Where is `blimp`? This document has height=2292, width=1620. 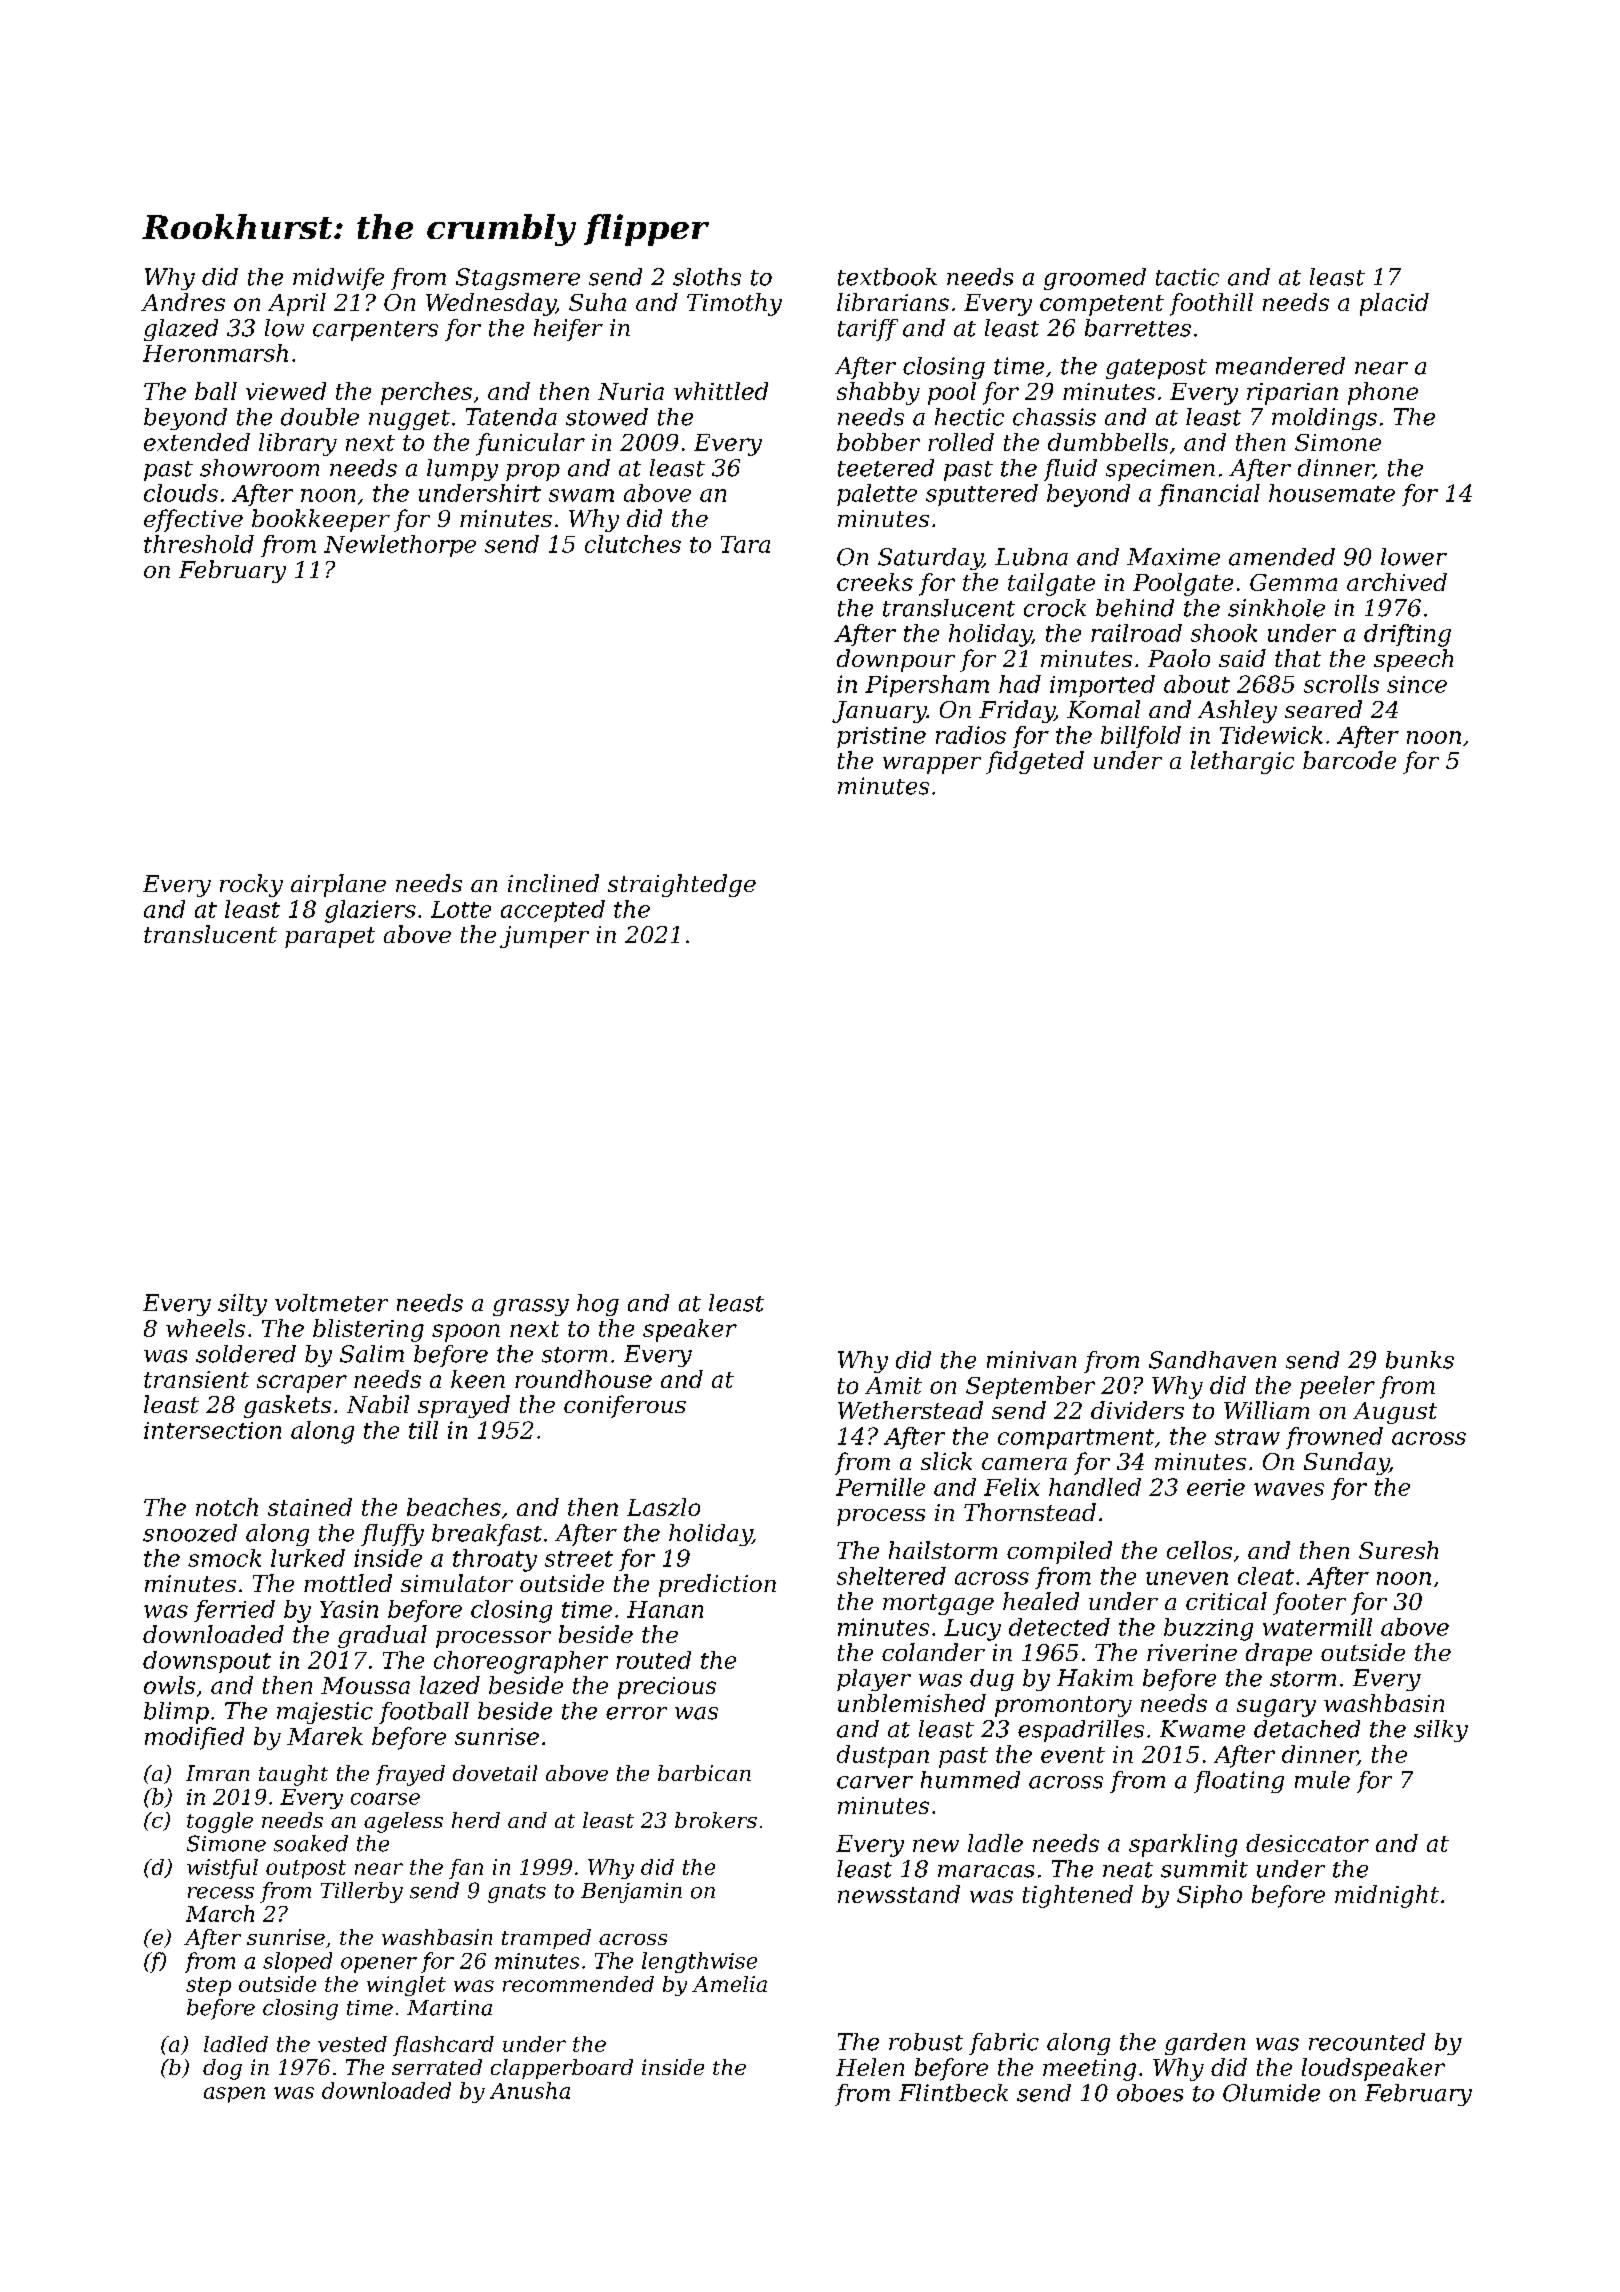 blimp is located at coordinates (176, 1713).
